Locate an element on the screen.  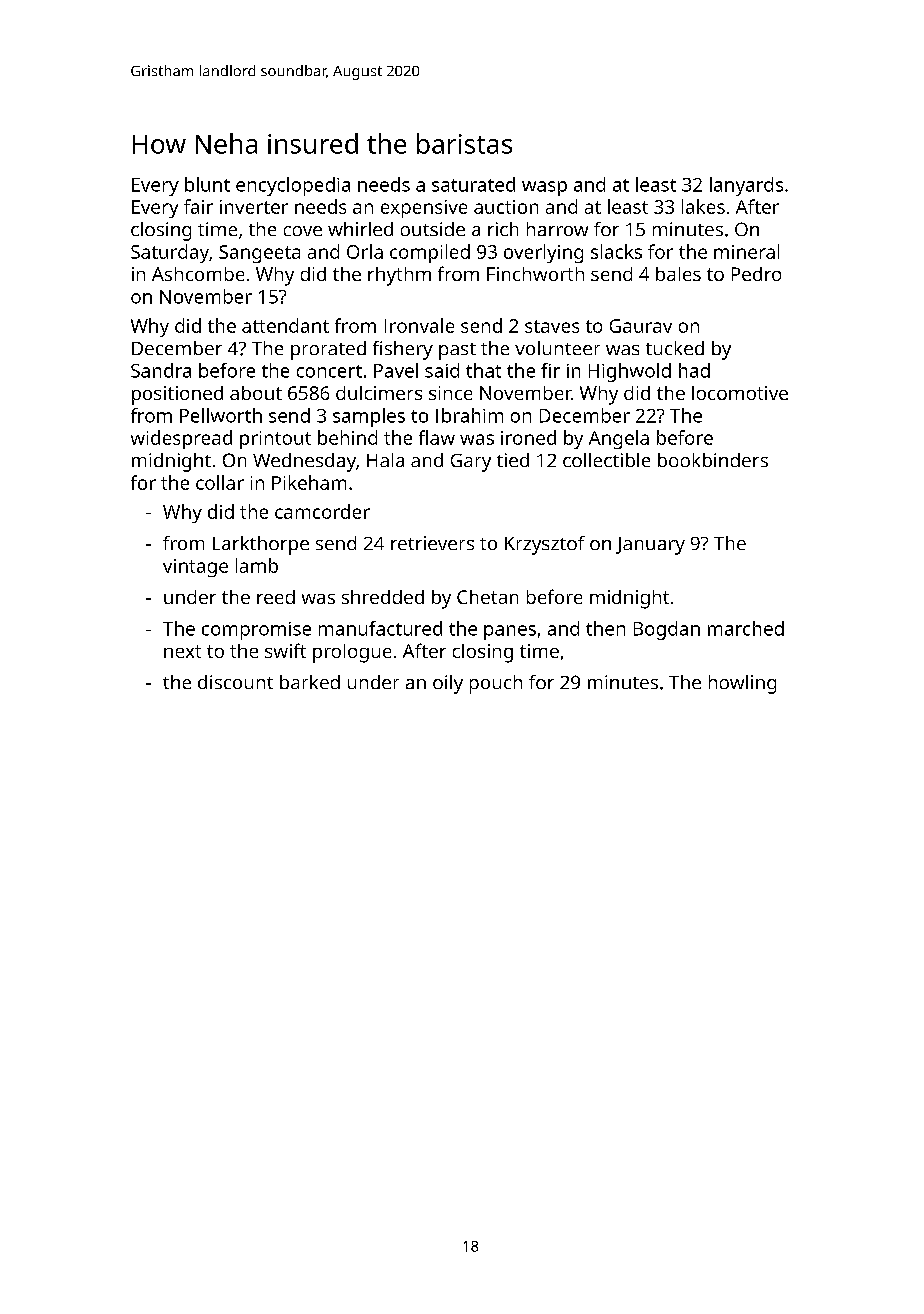
whirled is located at coordinates (360, 229).
